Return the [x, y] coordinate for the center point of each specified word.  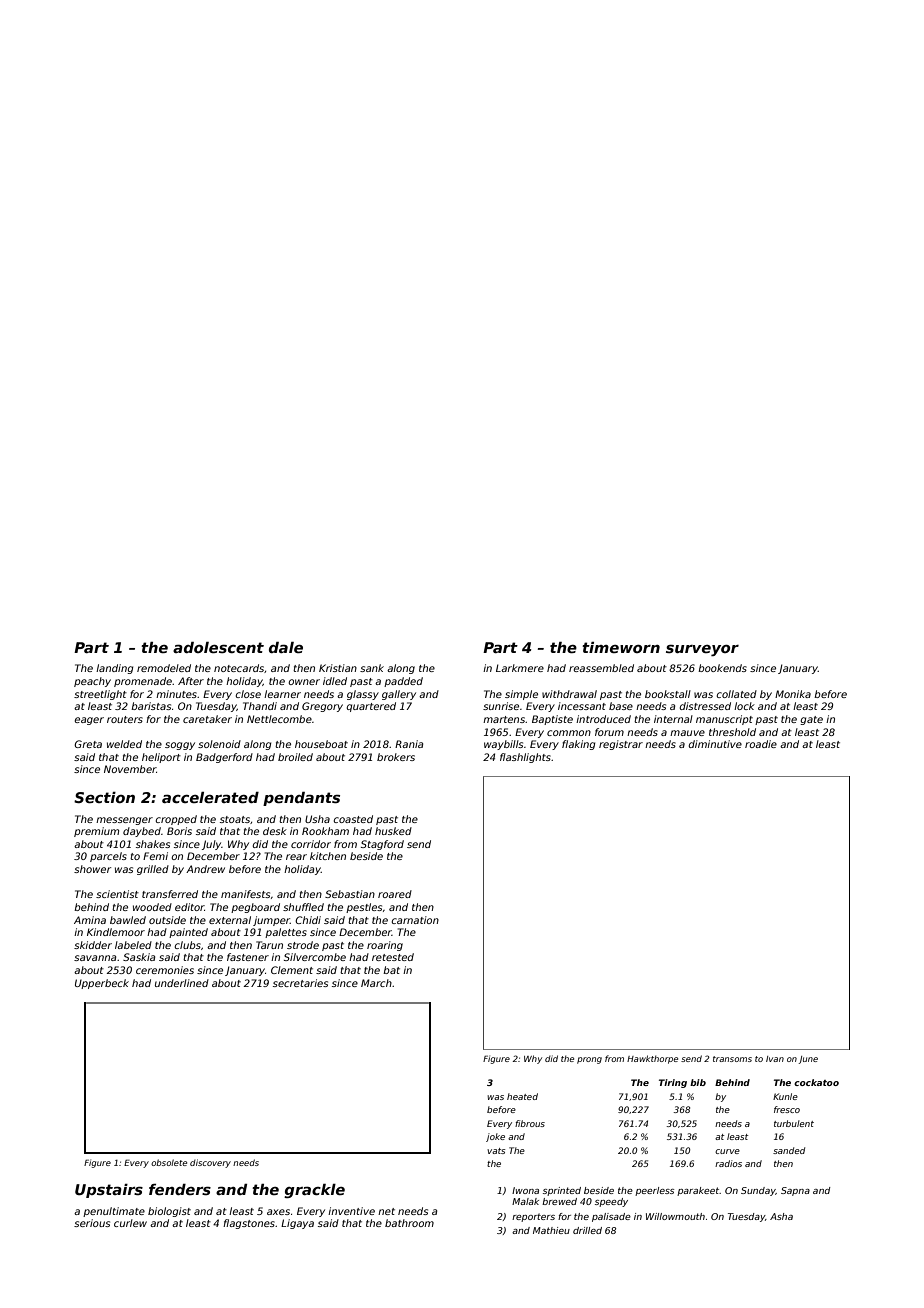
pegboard [255, 908]
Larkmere [520, 668]
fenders [180, 1189]
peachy [92, 682]
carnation [415, 920]
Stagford [382, 845]
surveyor [702, 650]
